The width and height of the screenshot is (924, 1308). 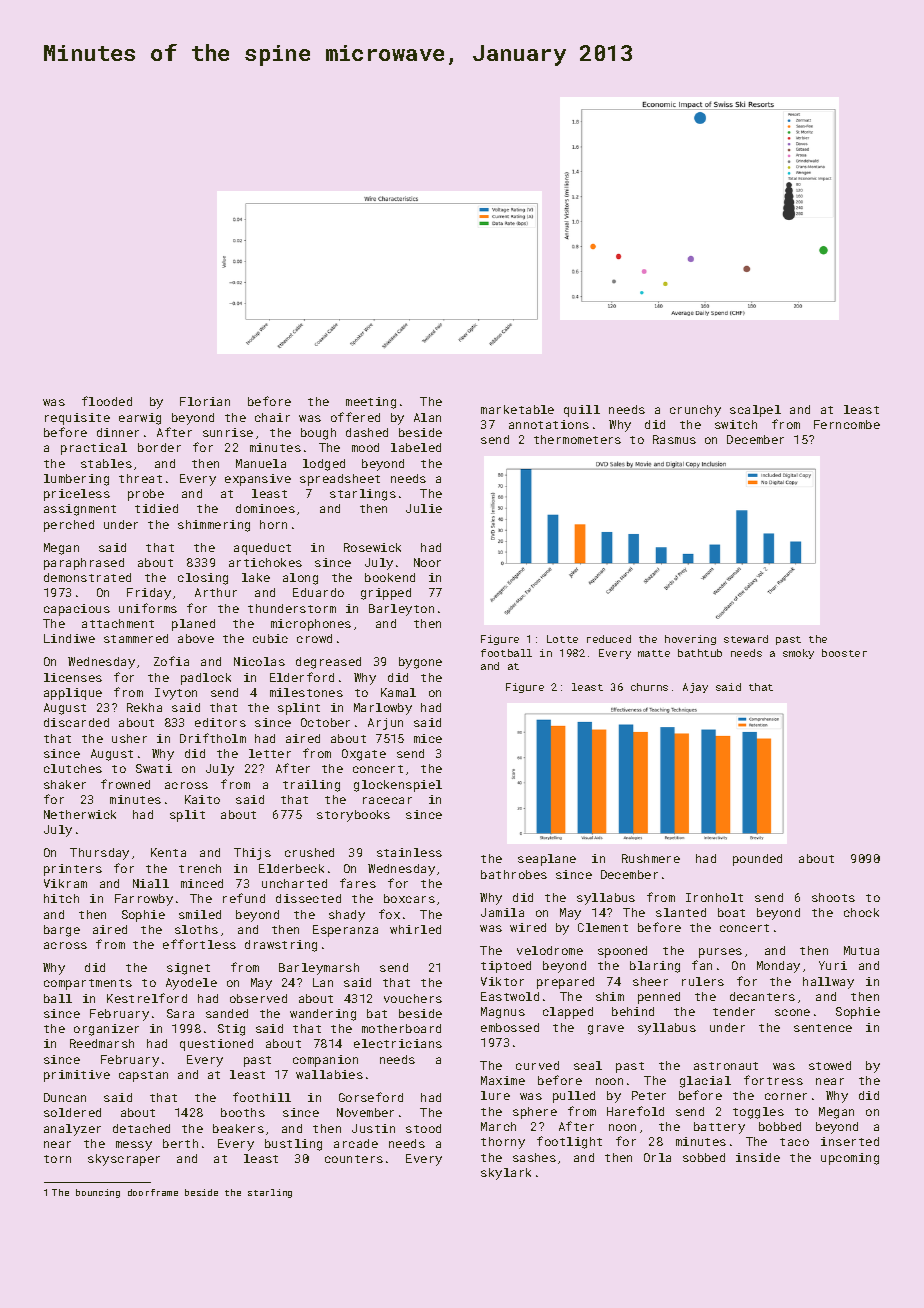 I want to click on motherboard, so click(x=401, y=1028).
